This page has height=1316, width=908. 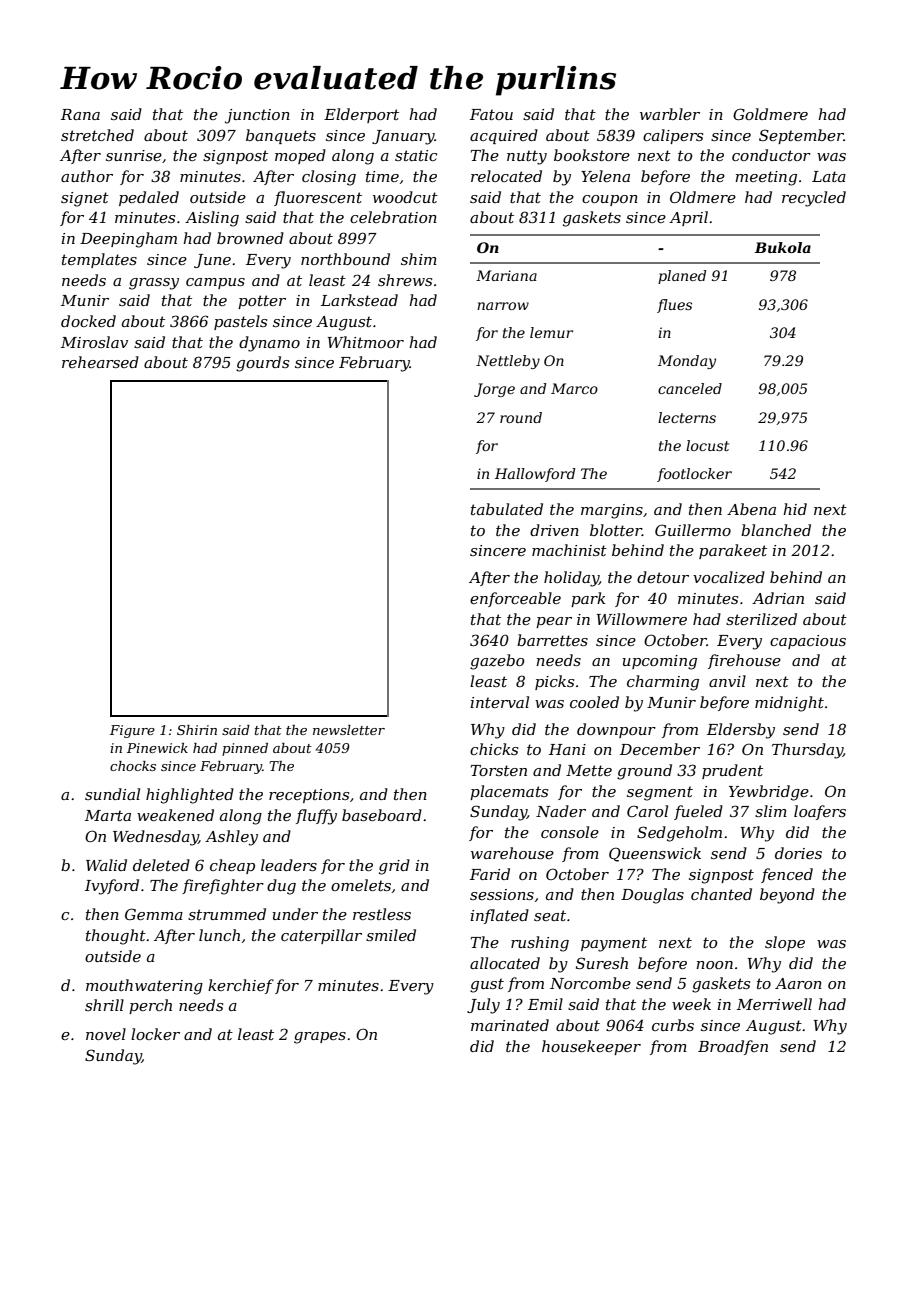 What do you see at coordinates (197, 730) in the page?
I see `Shirin` at bounding box center [197, 730].
